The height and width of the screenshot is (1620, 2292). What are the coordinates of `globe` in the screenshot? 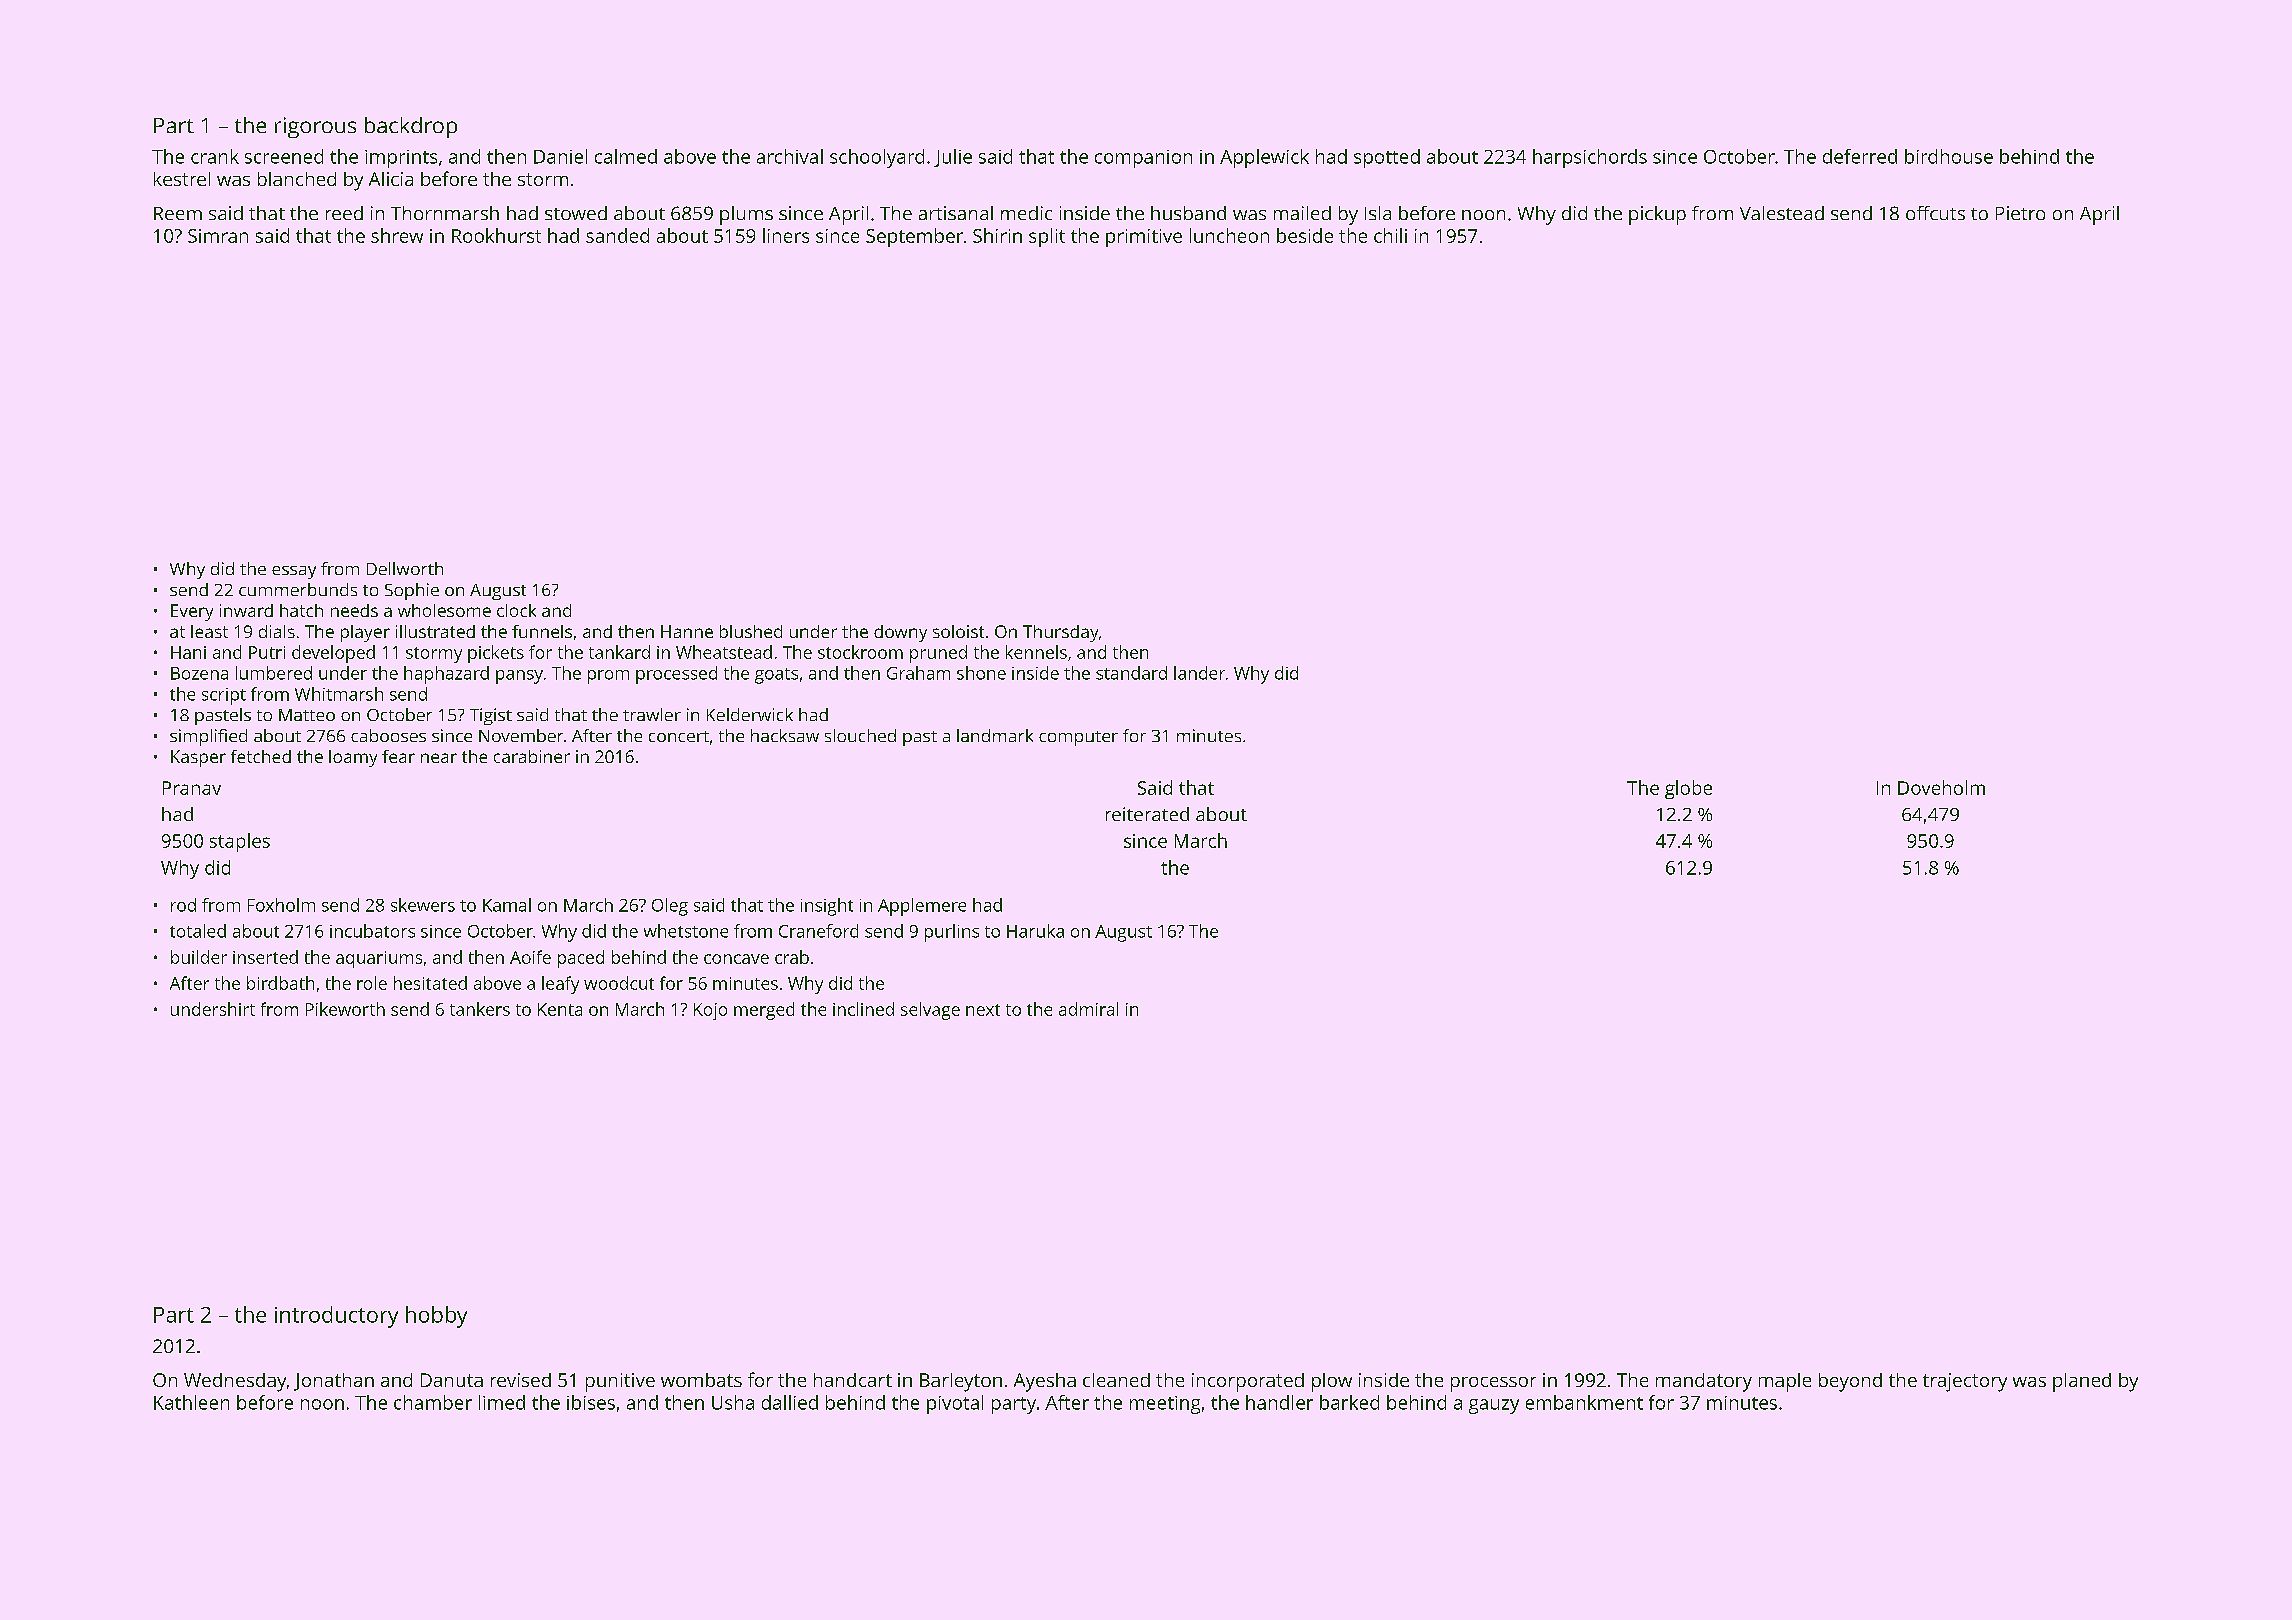 It's located at (1688, 789).
